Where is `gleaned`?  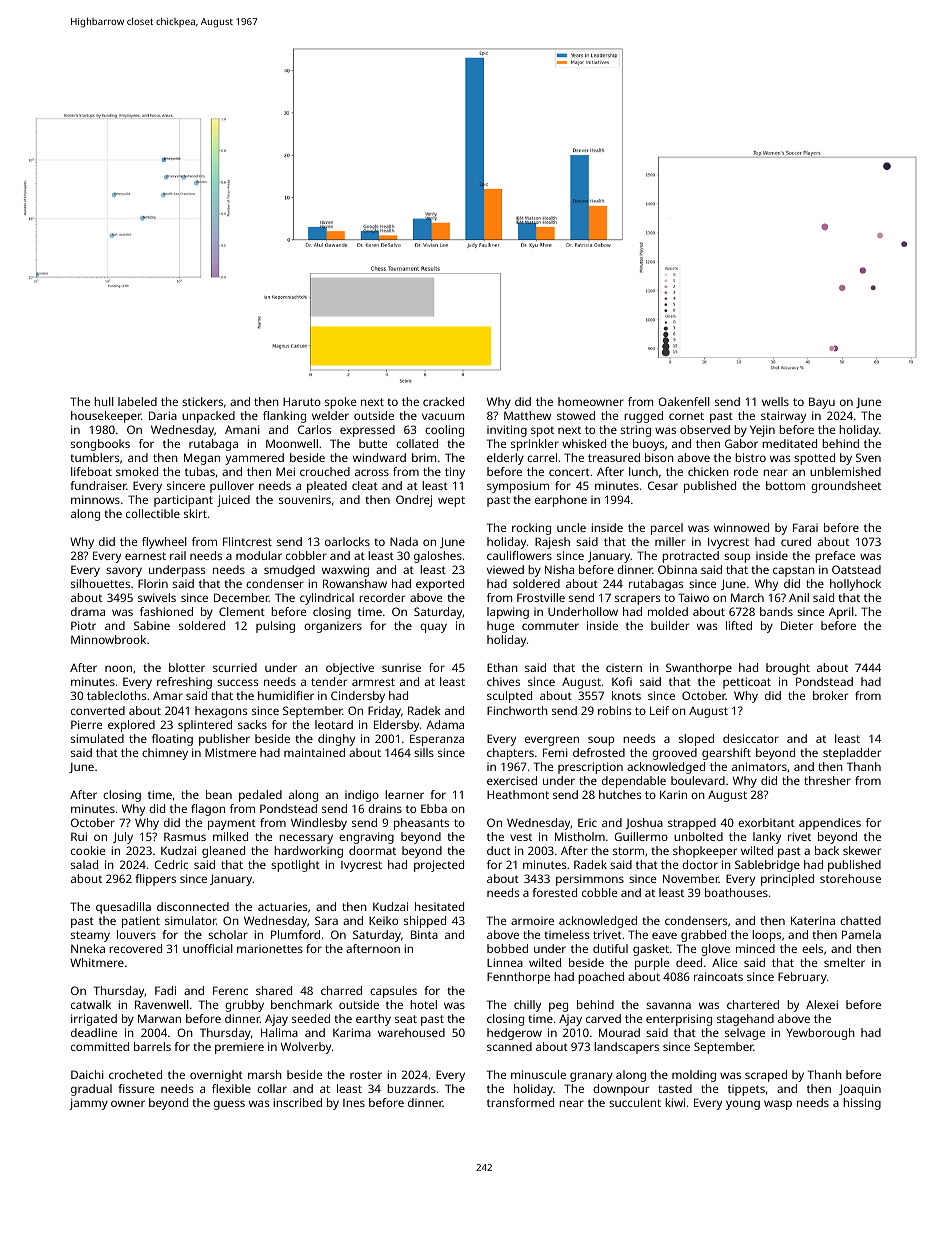
gleaned is located at coordinates (223, 852).
